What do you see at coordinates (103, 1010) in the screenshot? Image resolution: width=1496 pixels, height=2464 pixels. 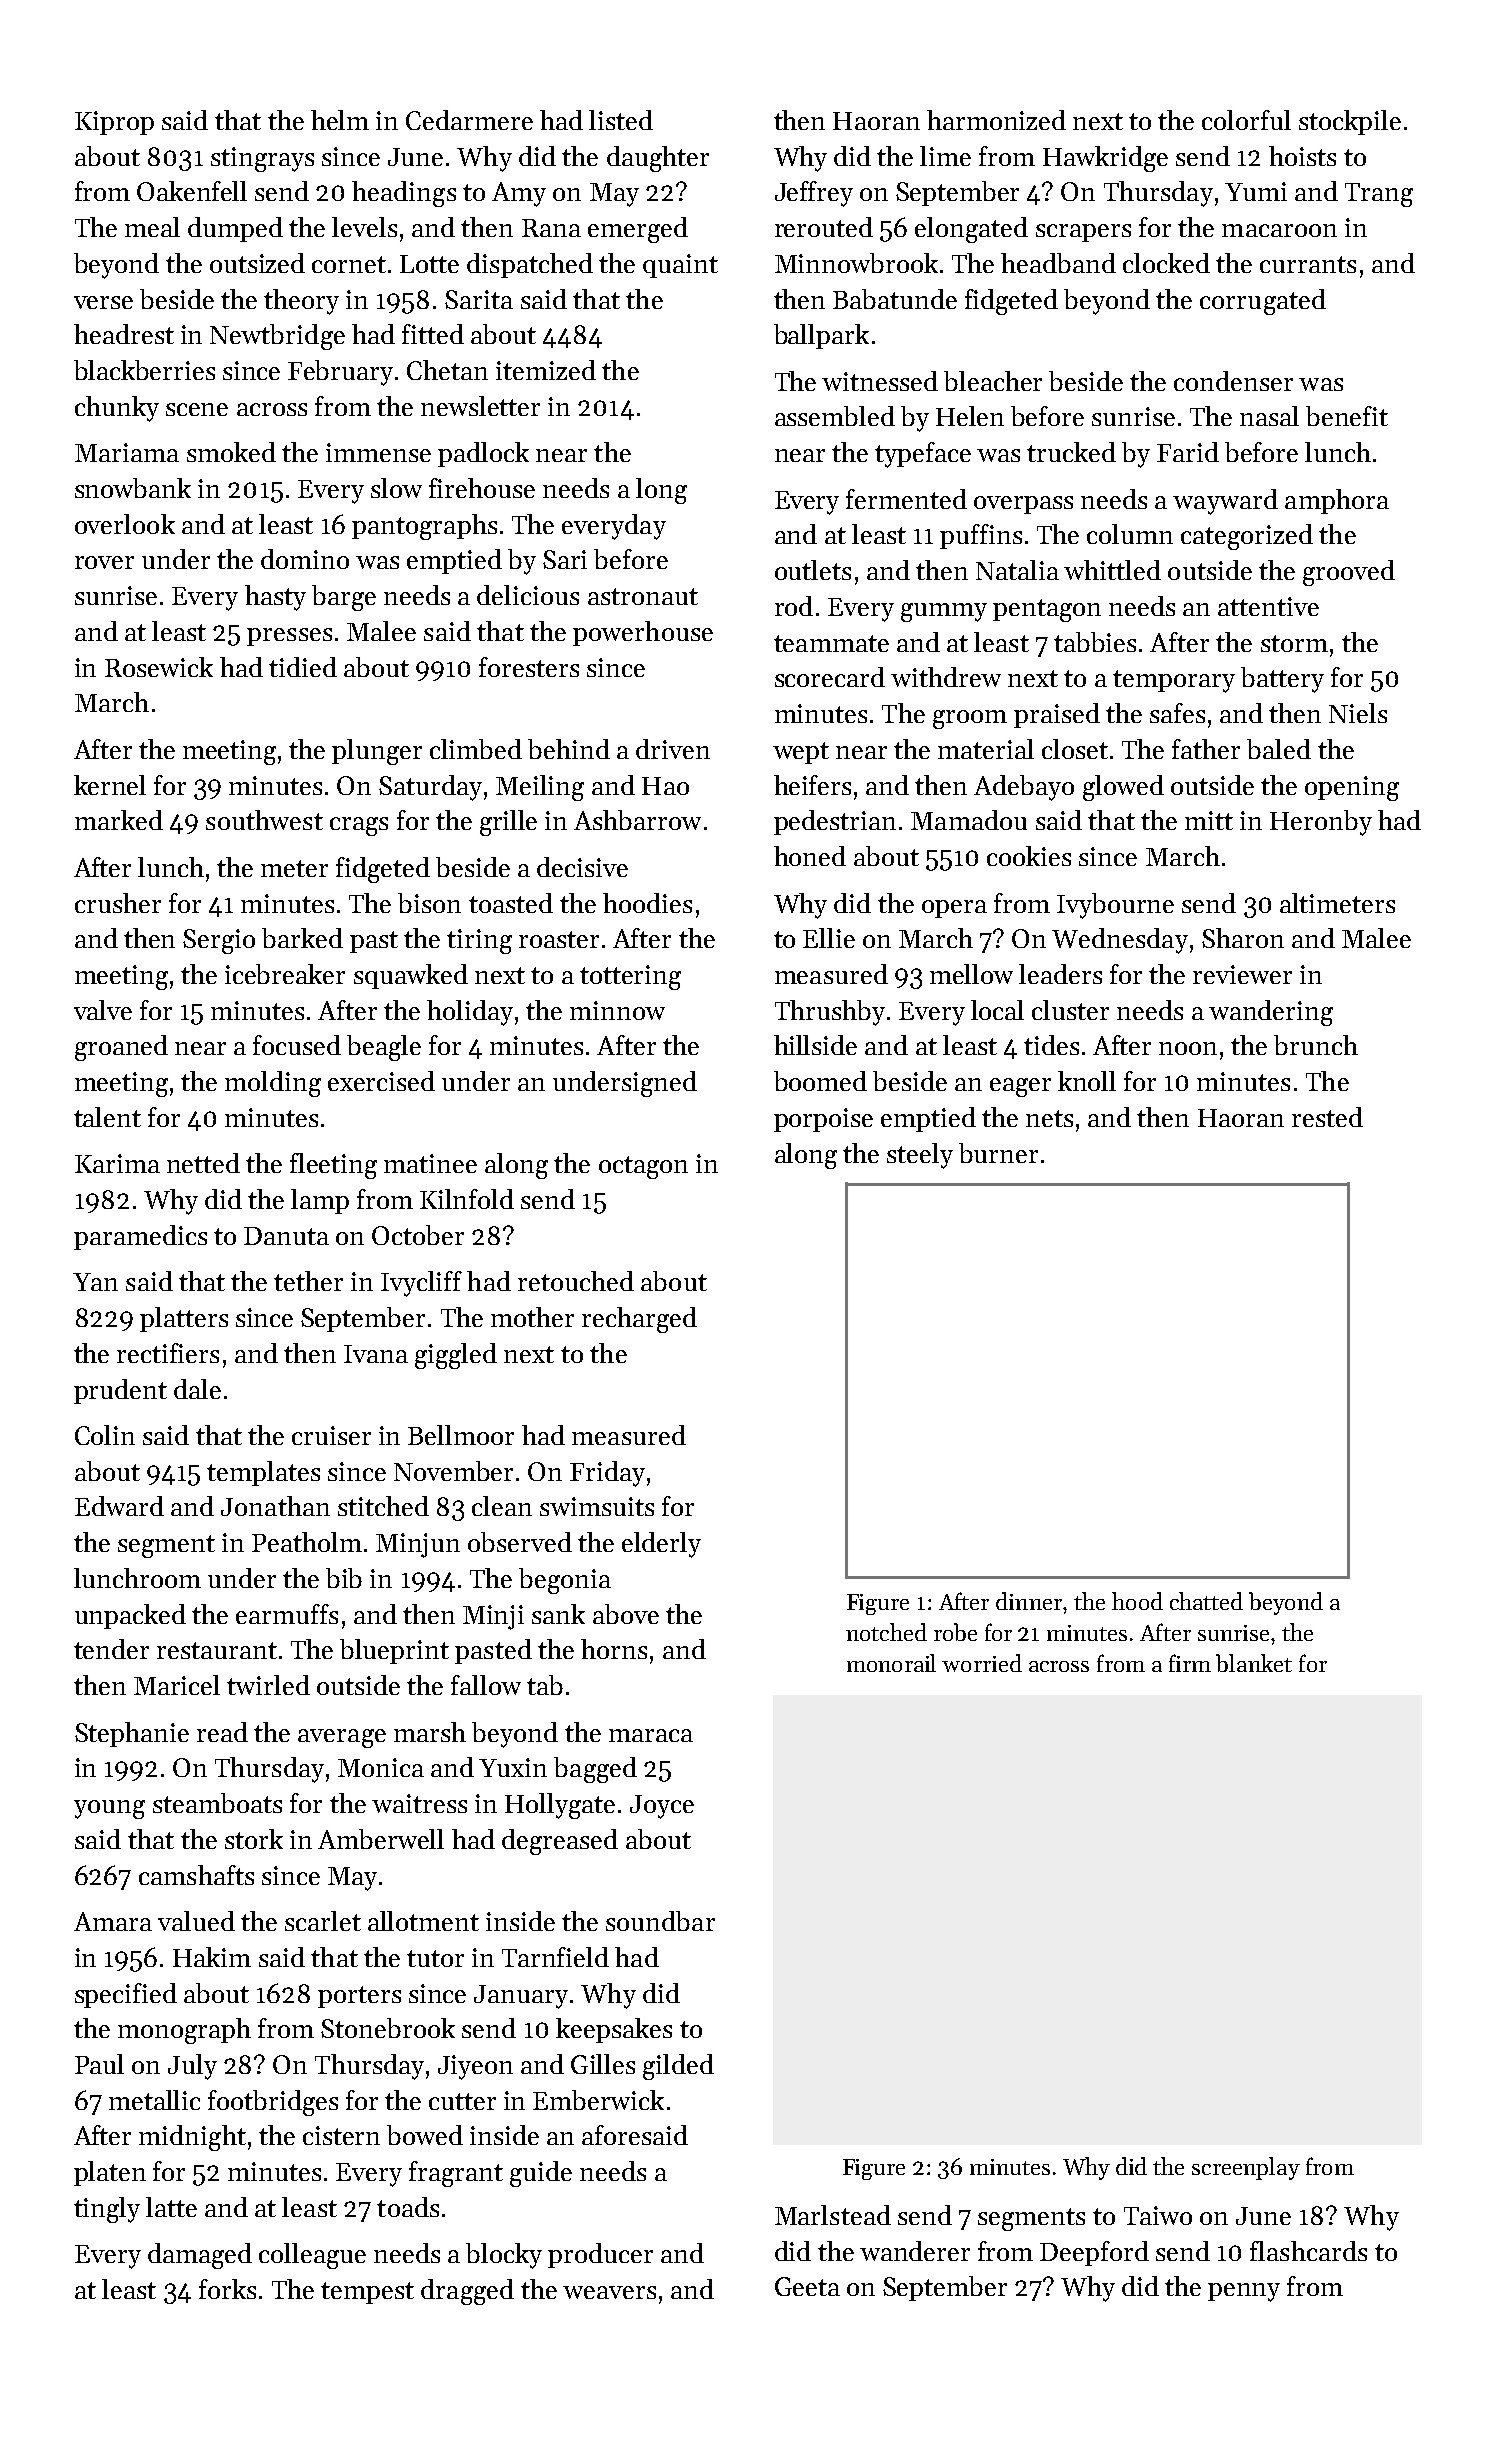 I see `valve` at bounding box center [103, 1010].
